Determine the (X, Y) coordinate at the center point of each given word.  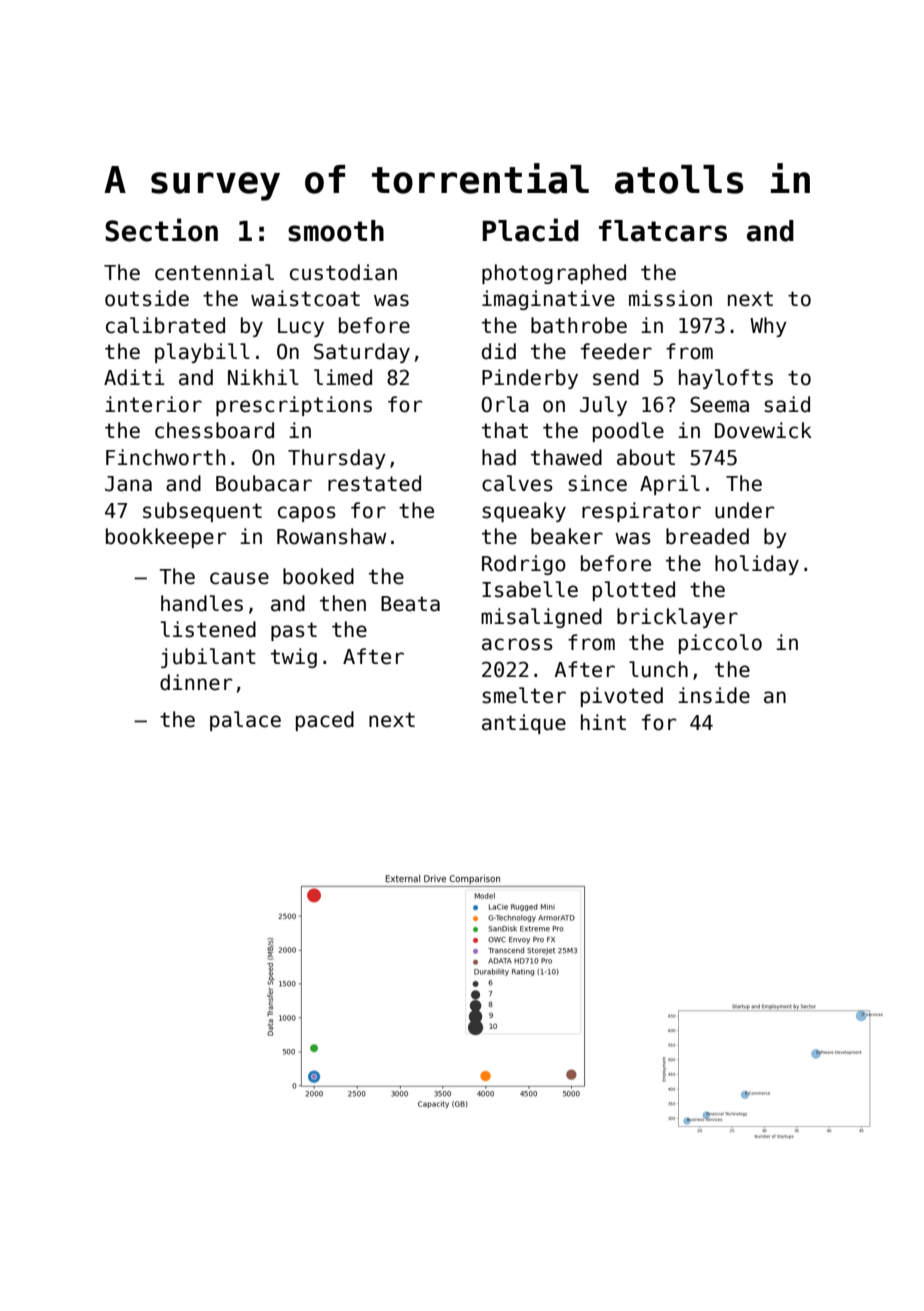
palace (245, 721)
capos (307, 514)
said (787, 404)
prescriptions (294, 406)
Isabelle (530, 589)
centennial (214, 272)
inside (714, 695)
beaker (567, 536)
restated (374, 483)
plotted (634, 591)
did (499, 351)
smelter (524, 695)
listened (208, 629)
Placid (530, 230)
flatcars (663, 231)
